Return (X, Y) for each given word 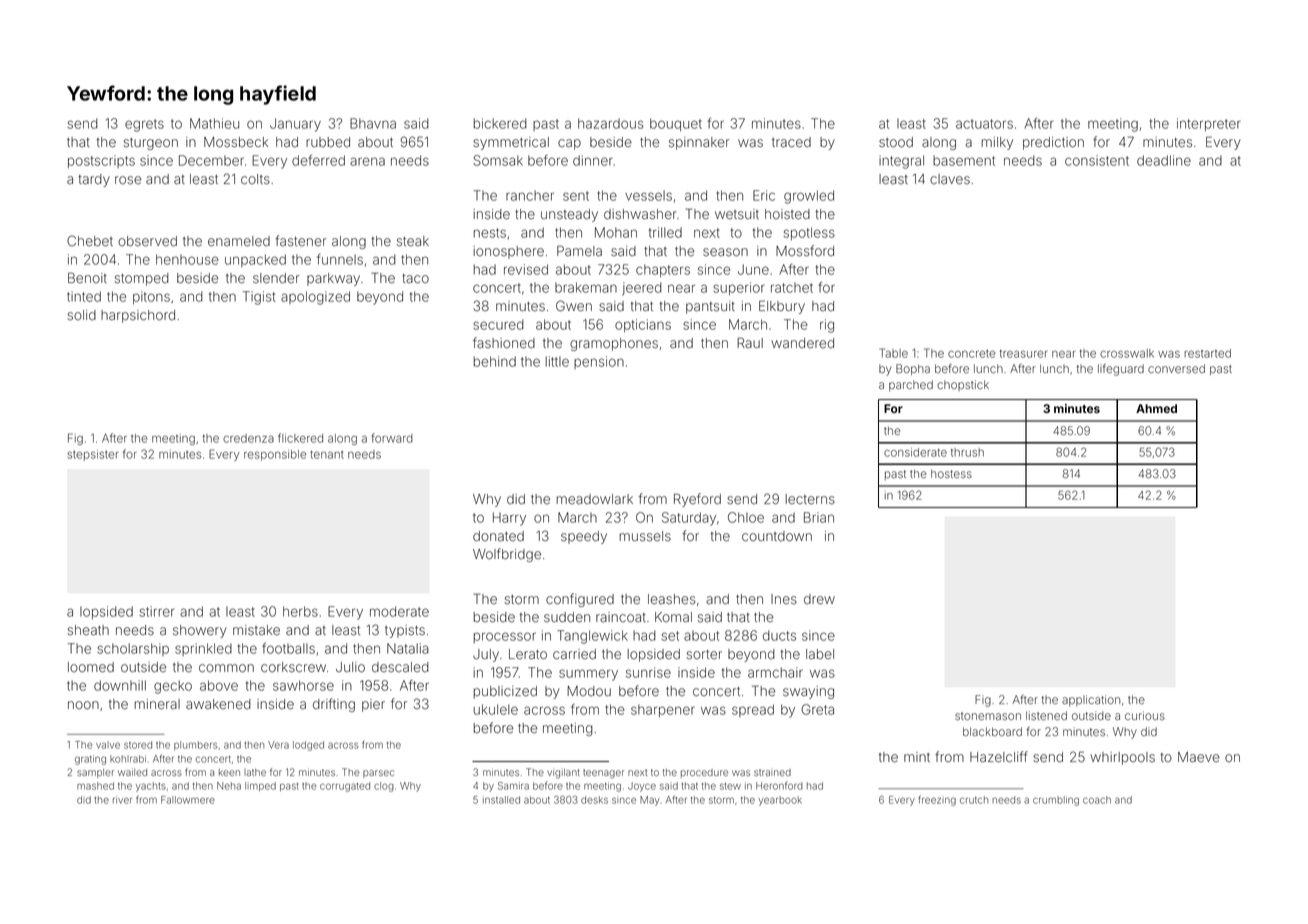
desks (594, 800)
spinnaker (699, 143)
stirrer (157, 611)
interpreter (1209, 124)
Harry (509, 519)
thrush (967, 452)
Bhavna (373, 123)
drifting (334, 705)
